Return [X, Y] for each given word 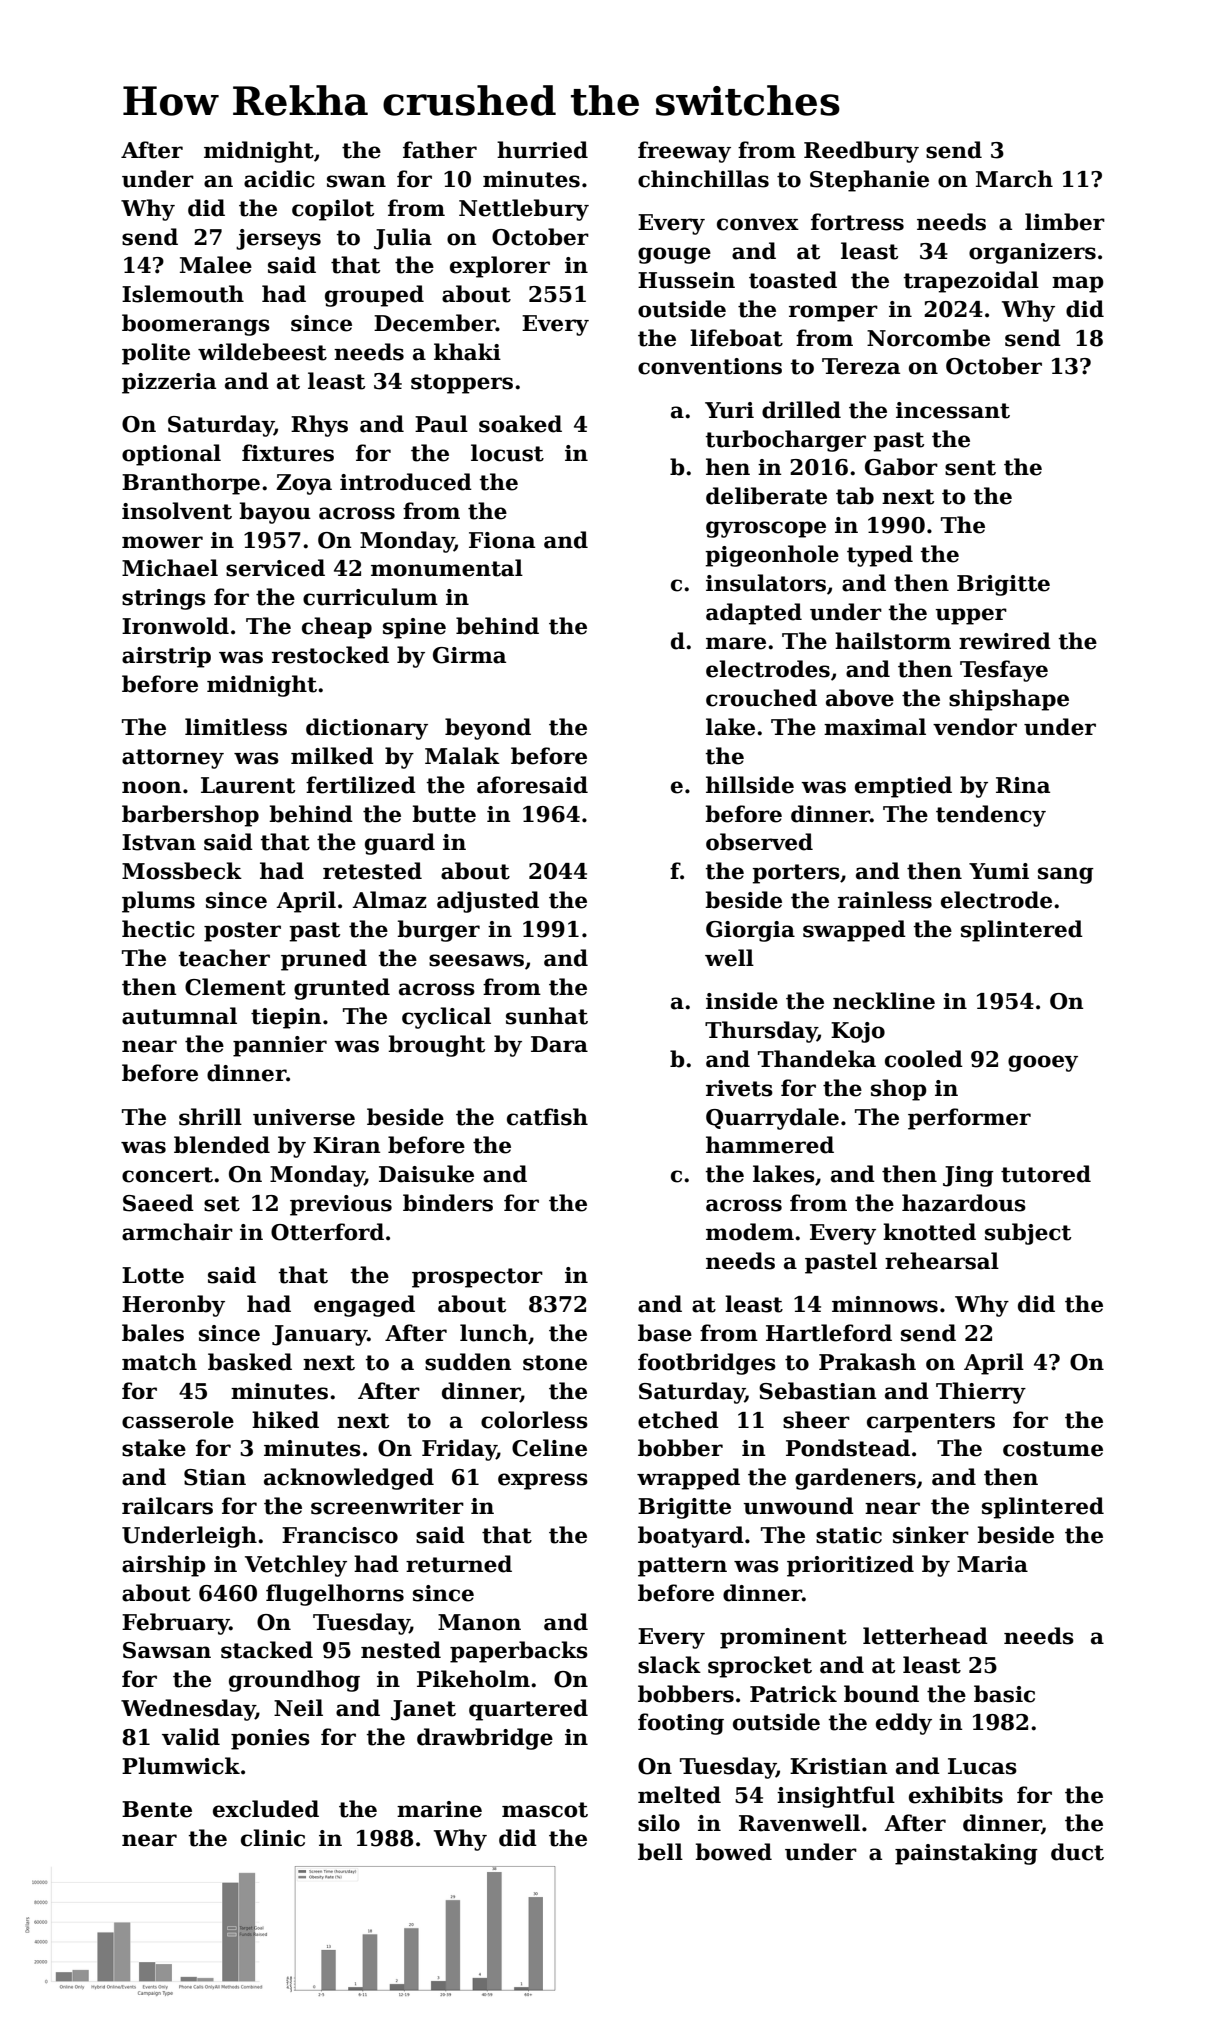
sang [1066, 875]
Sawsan [167, 1650]
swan [356, 181]
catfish [547, 1117]
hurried [542, 150]
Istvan [159, 842]
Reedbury [861, 152]
